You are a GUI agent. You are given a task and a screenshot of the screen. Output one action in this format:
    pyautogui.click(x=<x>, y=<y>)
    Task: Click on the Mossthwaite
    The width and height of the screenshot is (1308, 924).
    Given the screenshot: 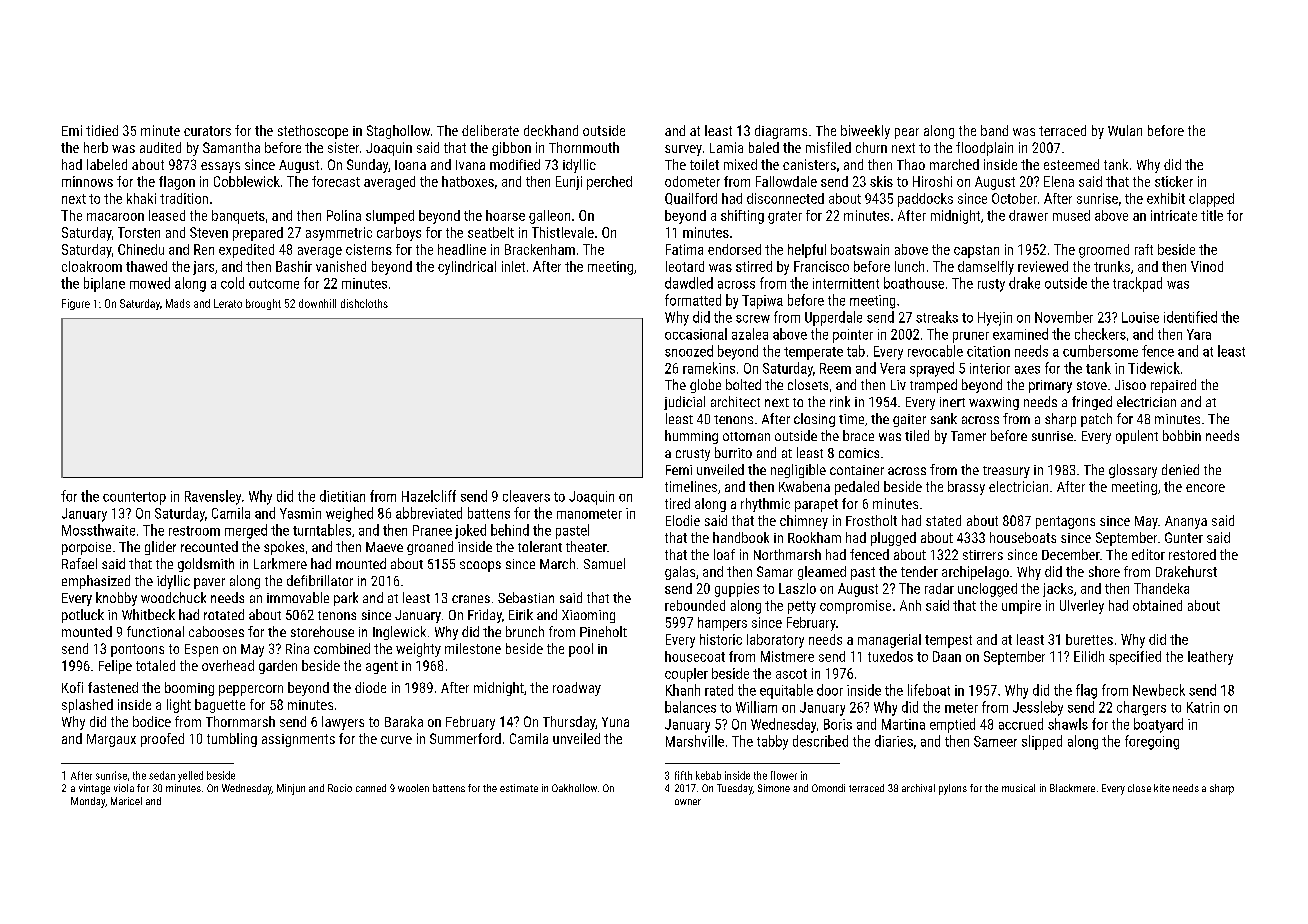 What is the action you would take?
    pyautogui.click(x=98, y=530)
